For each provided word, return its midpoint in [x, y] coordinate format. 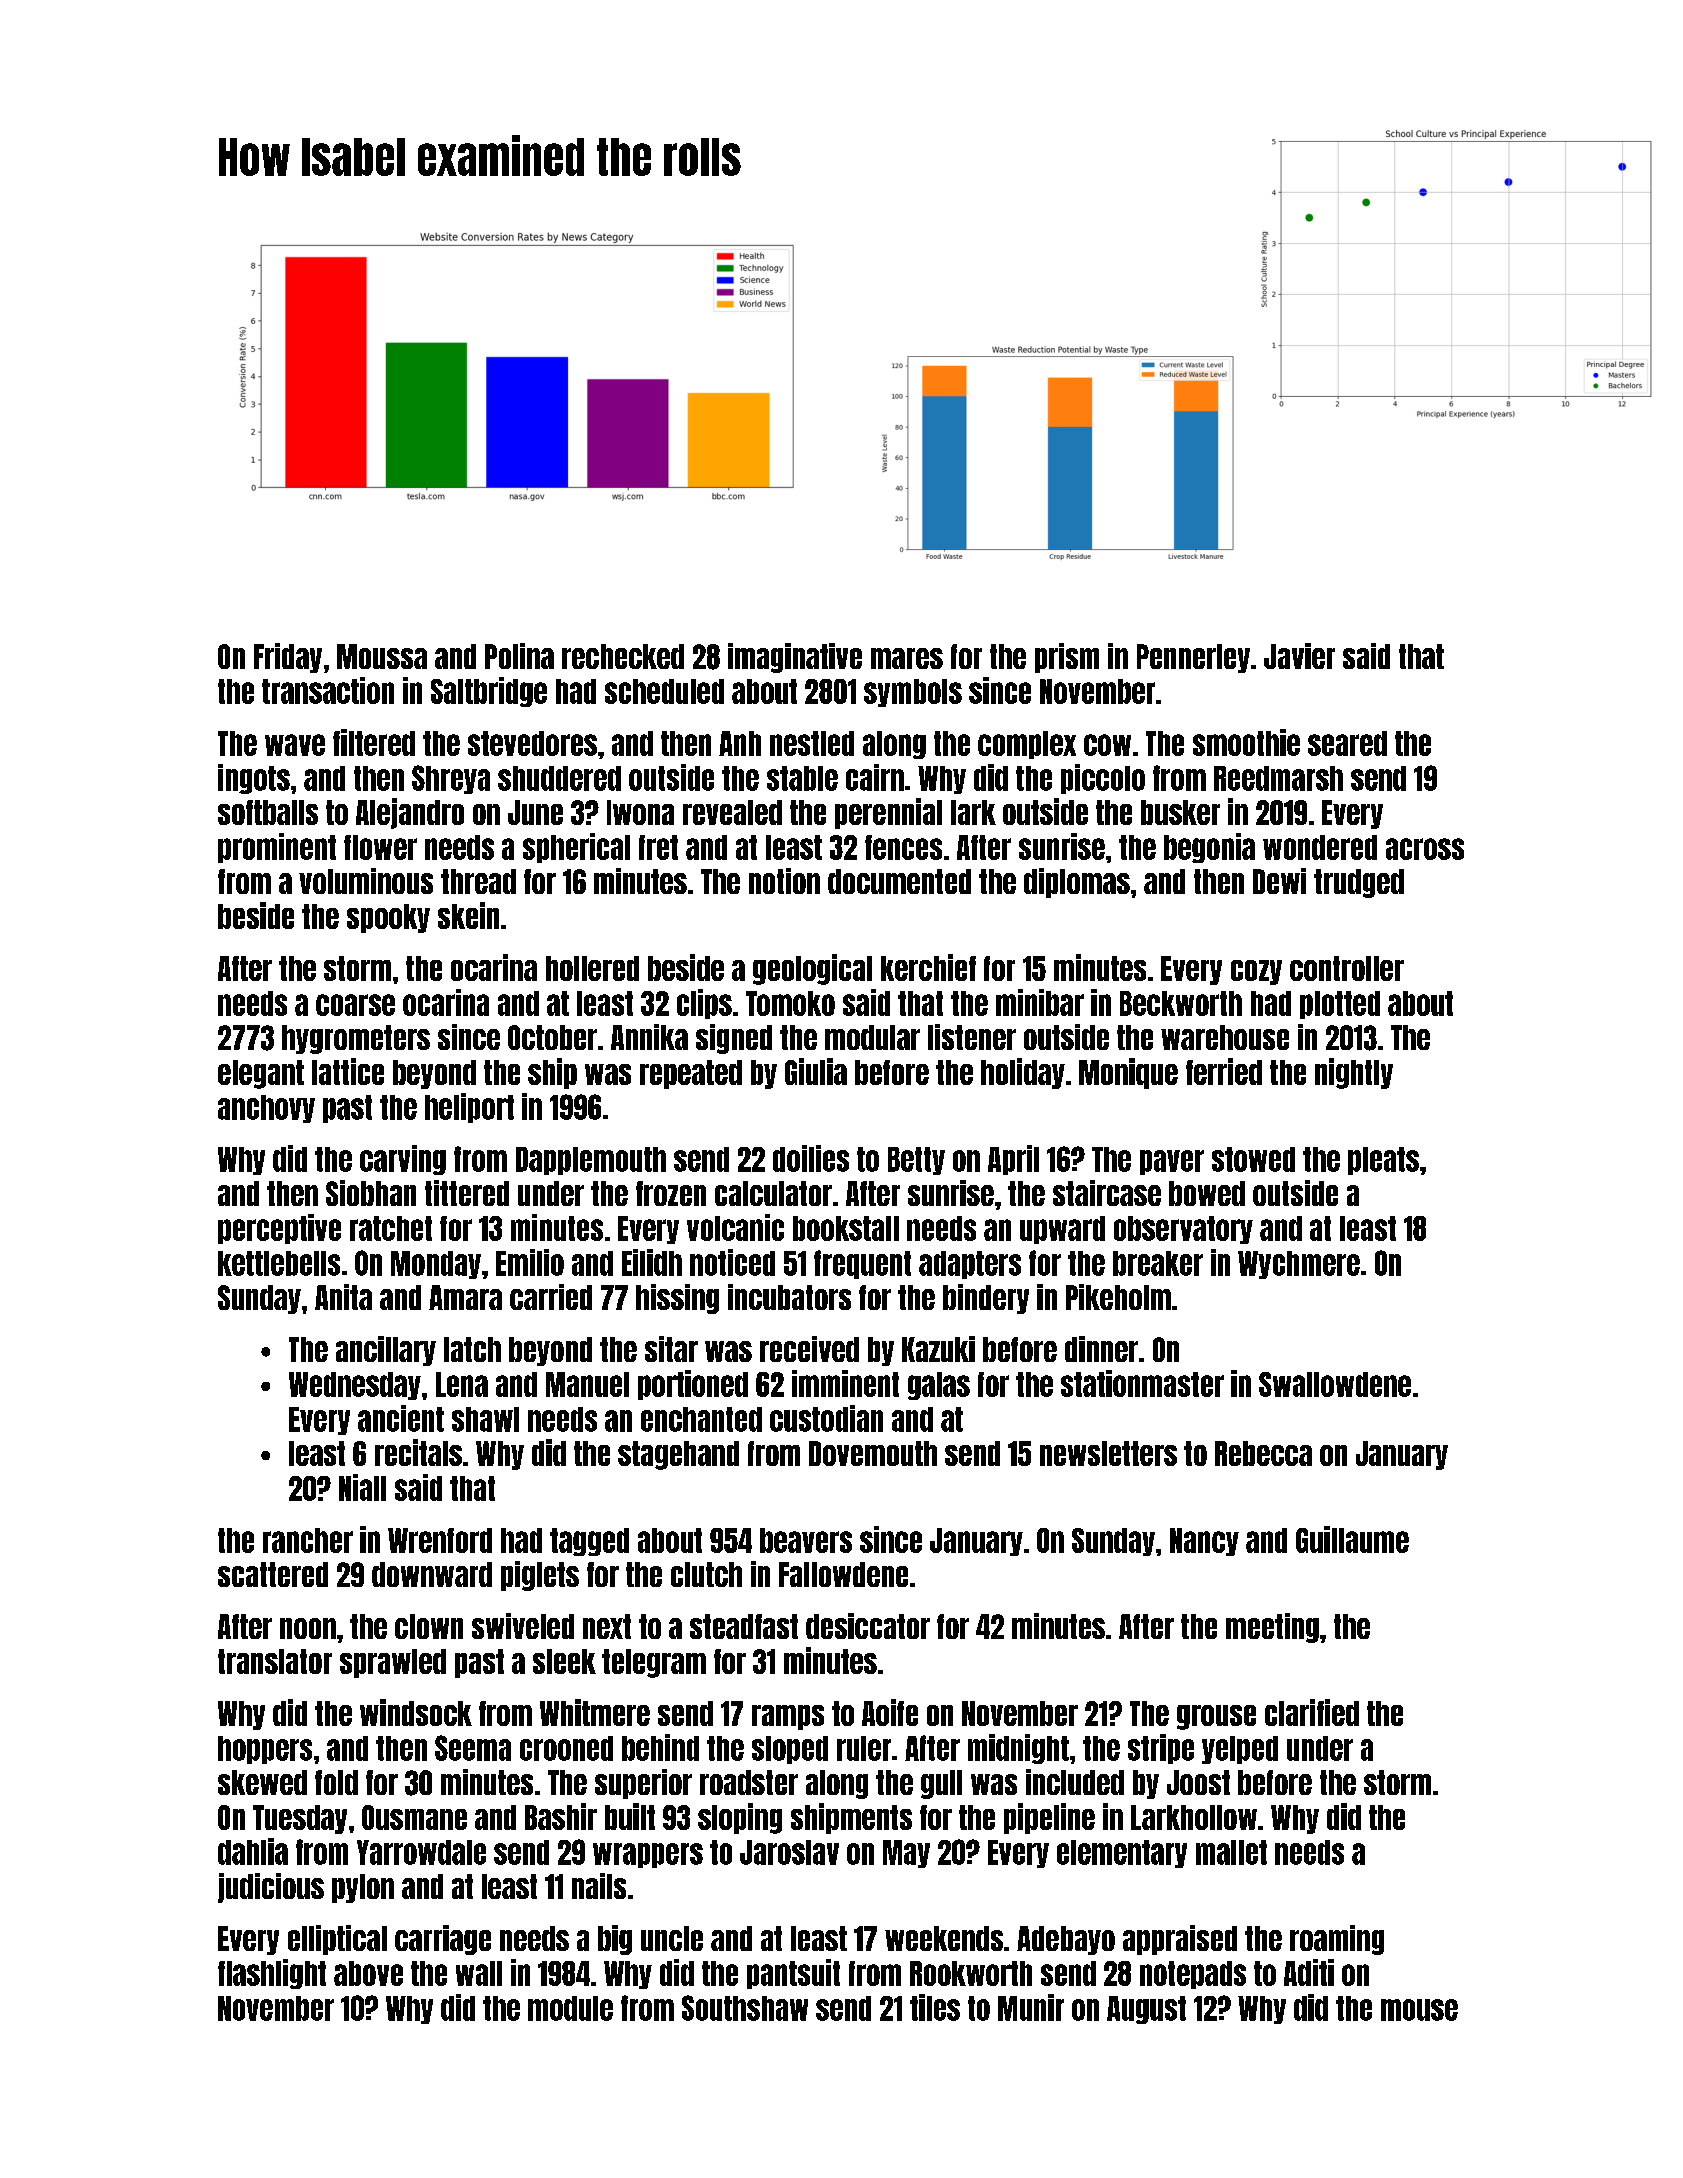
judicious [271, 1888]
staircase [1107, 1193]
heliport [469, 1108]
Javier [1299, 656]
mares [907, 658]
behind [660, 1747]
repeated [691, 1074]
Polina [519, 656]
